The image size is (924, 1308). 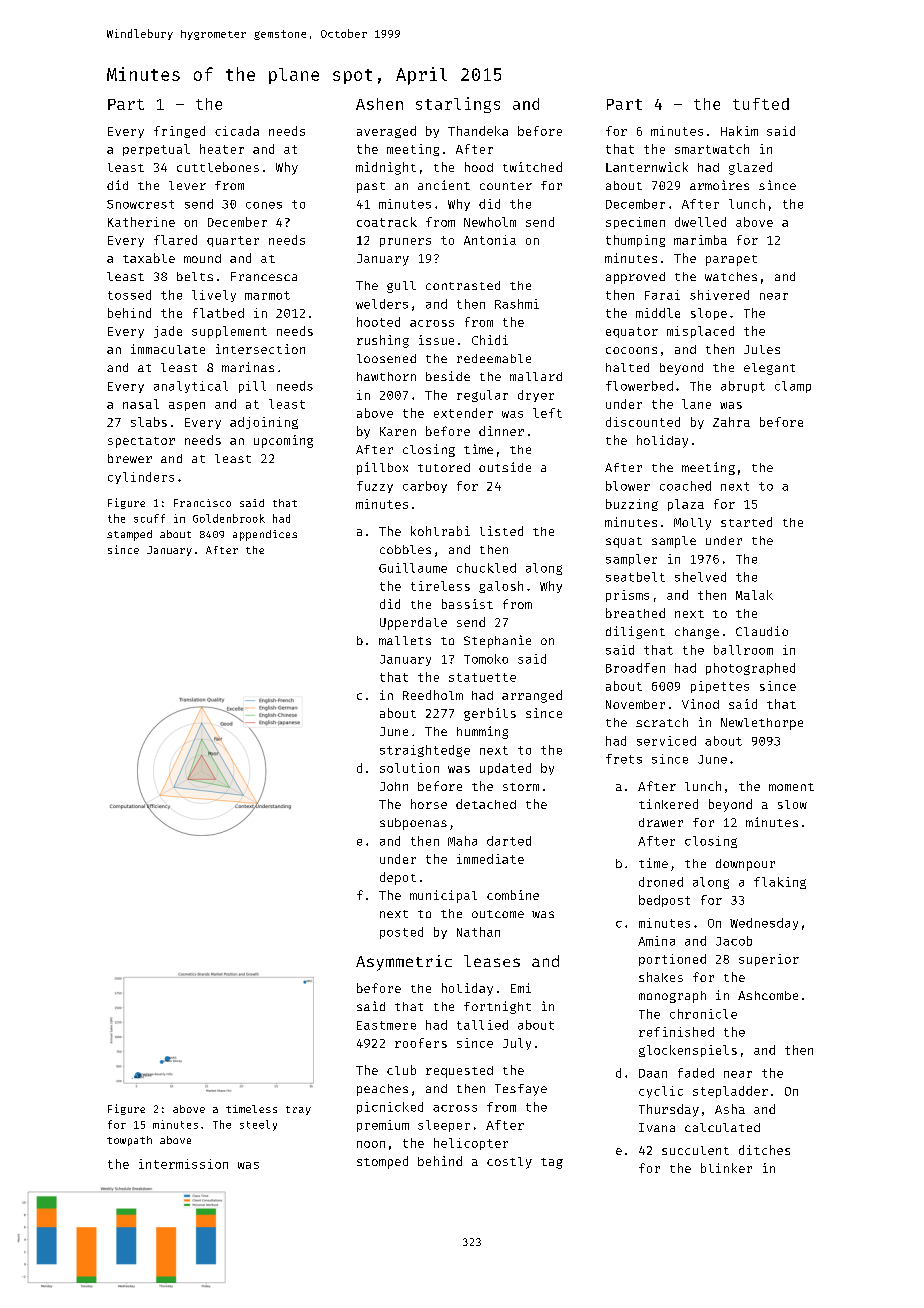 What do you see at coordinates (624, 759) in the document?
I see `frets` at bounding box center [624, 759].
